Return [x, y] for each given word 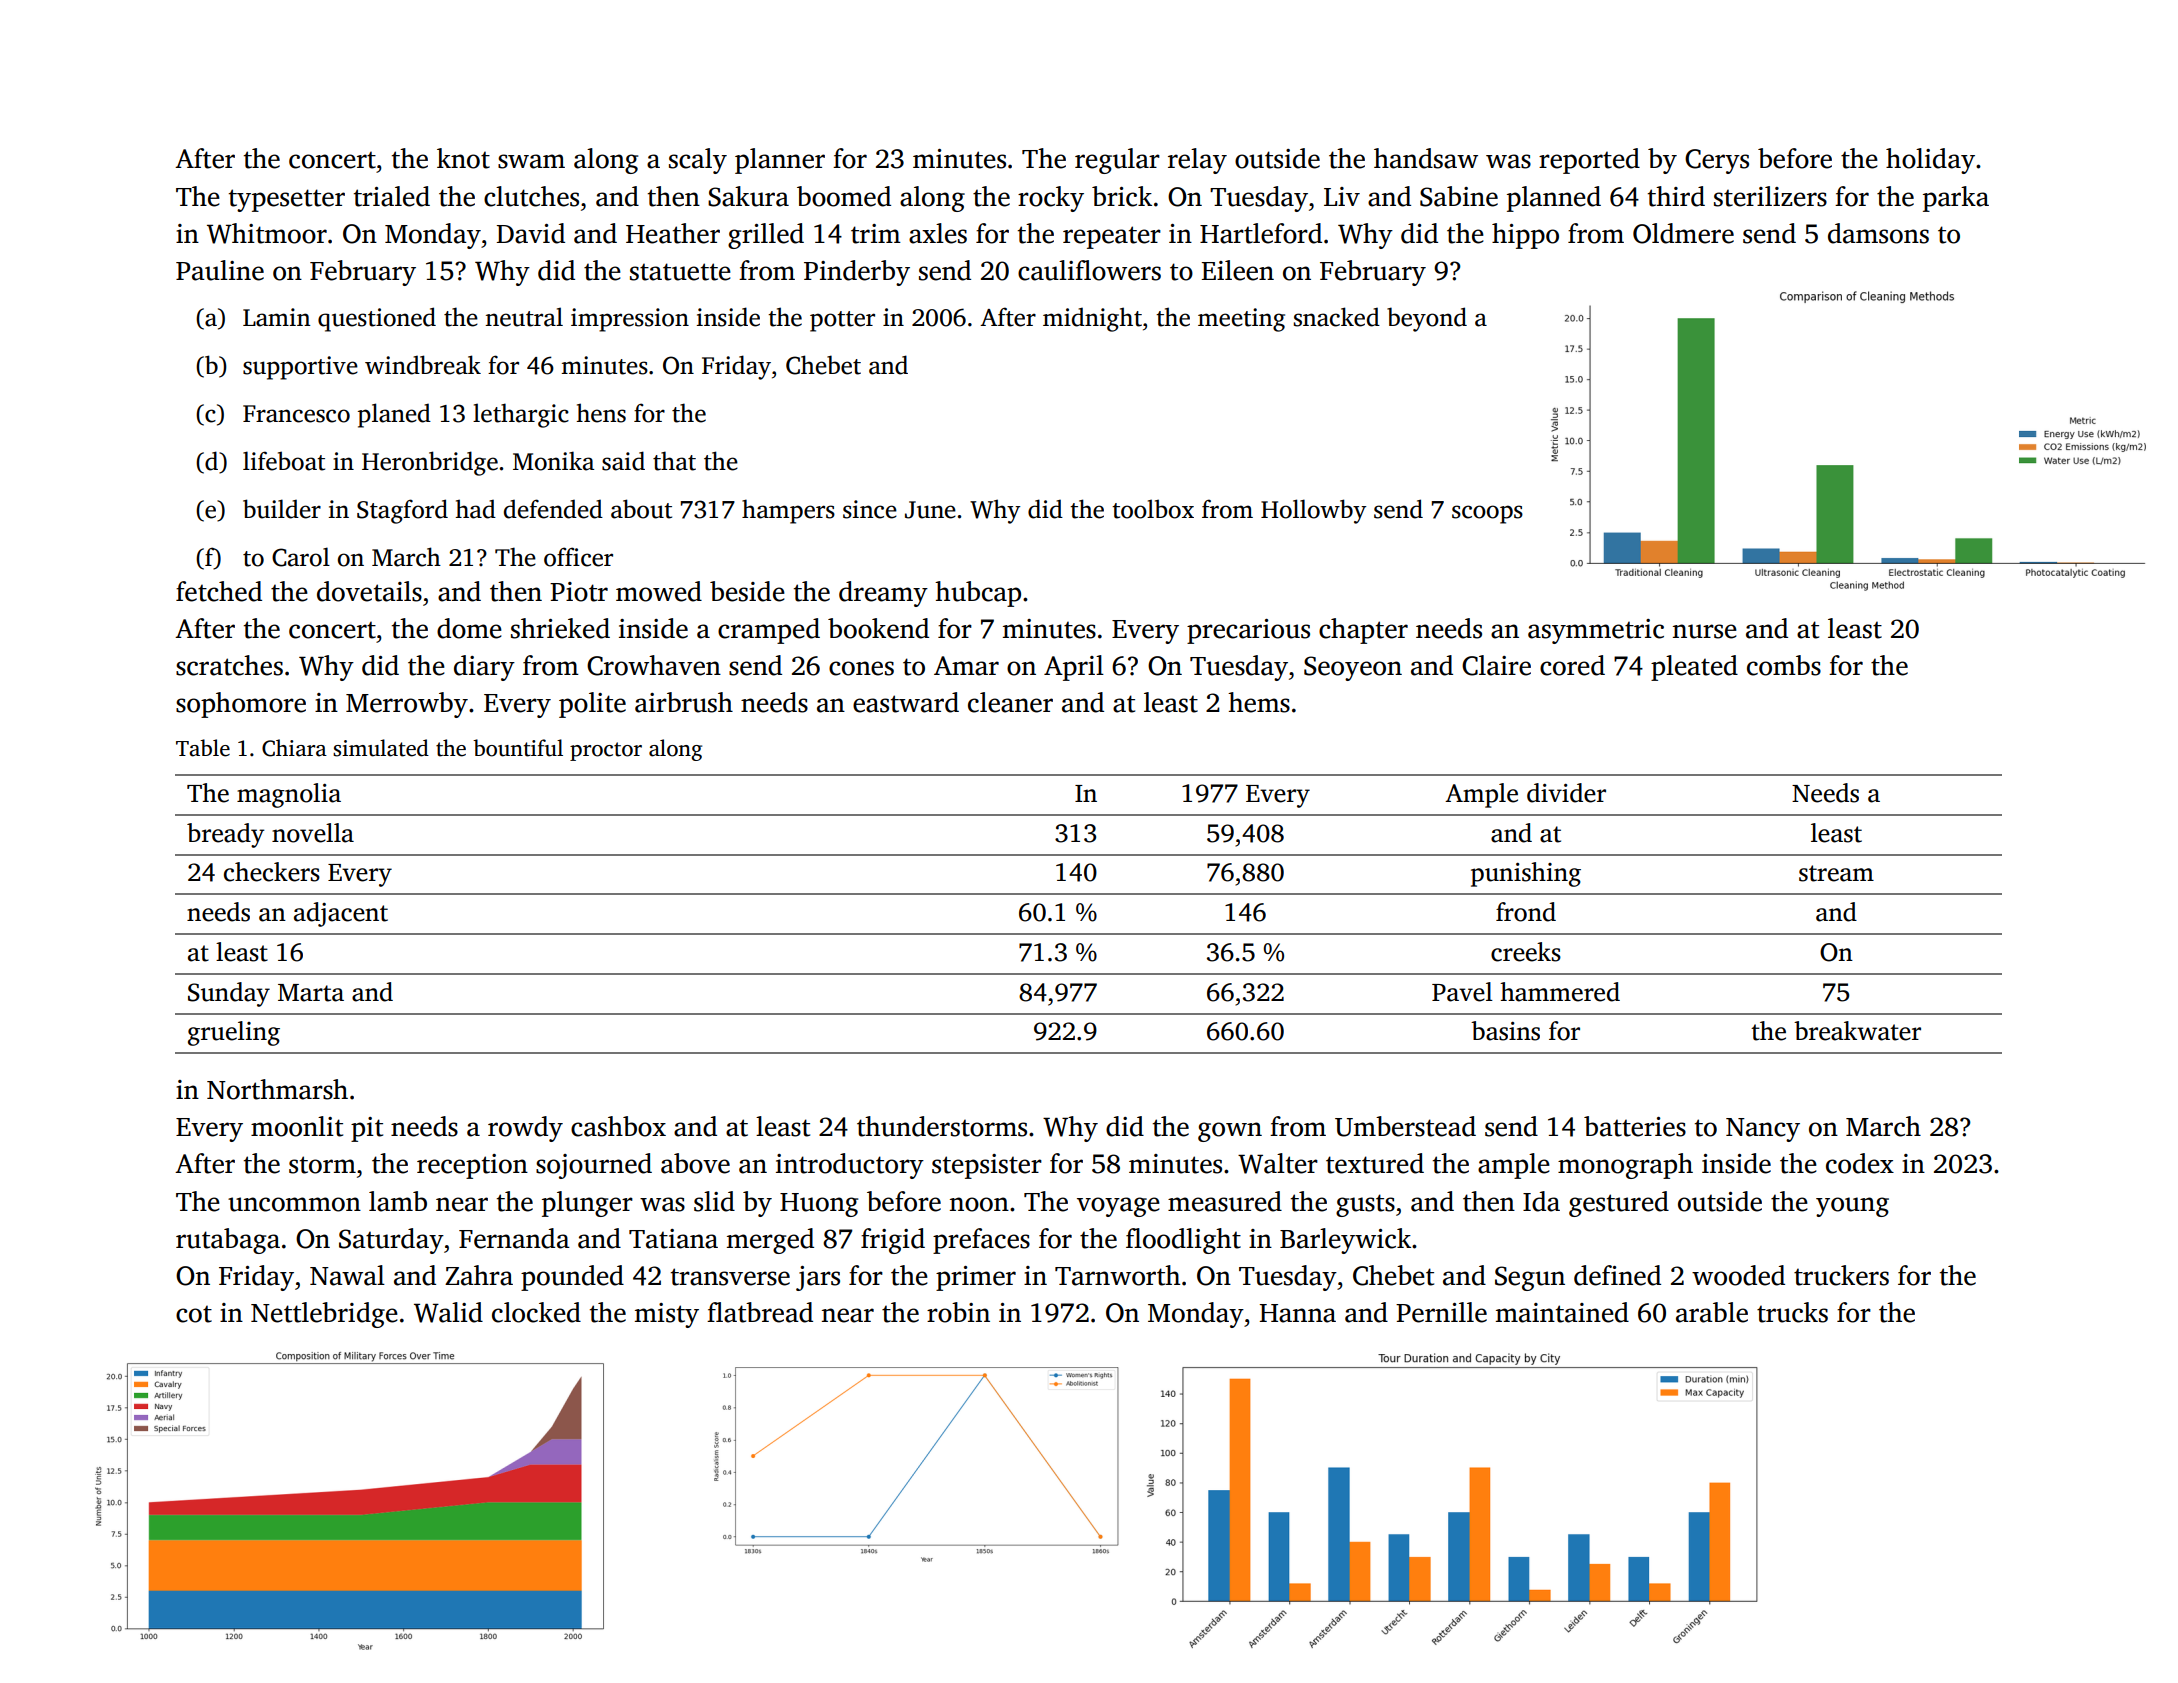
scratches [229, 665]
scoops [1487, 514]
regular [1117, 161]
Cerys [1717, 161]
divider [1566, 793]
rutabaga [228, 1241]
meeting [1241, 320]
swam [531, 161]
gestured [1619, 1204]
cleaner [1010, 702]
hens [601, 413]
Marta [311, 993]
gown [1230, 1132]
